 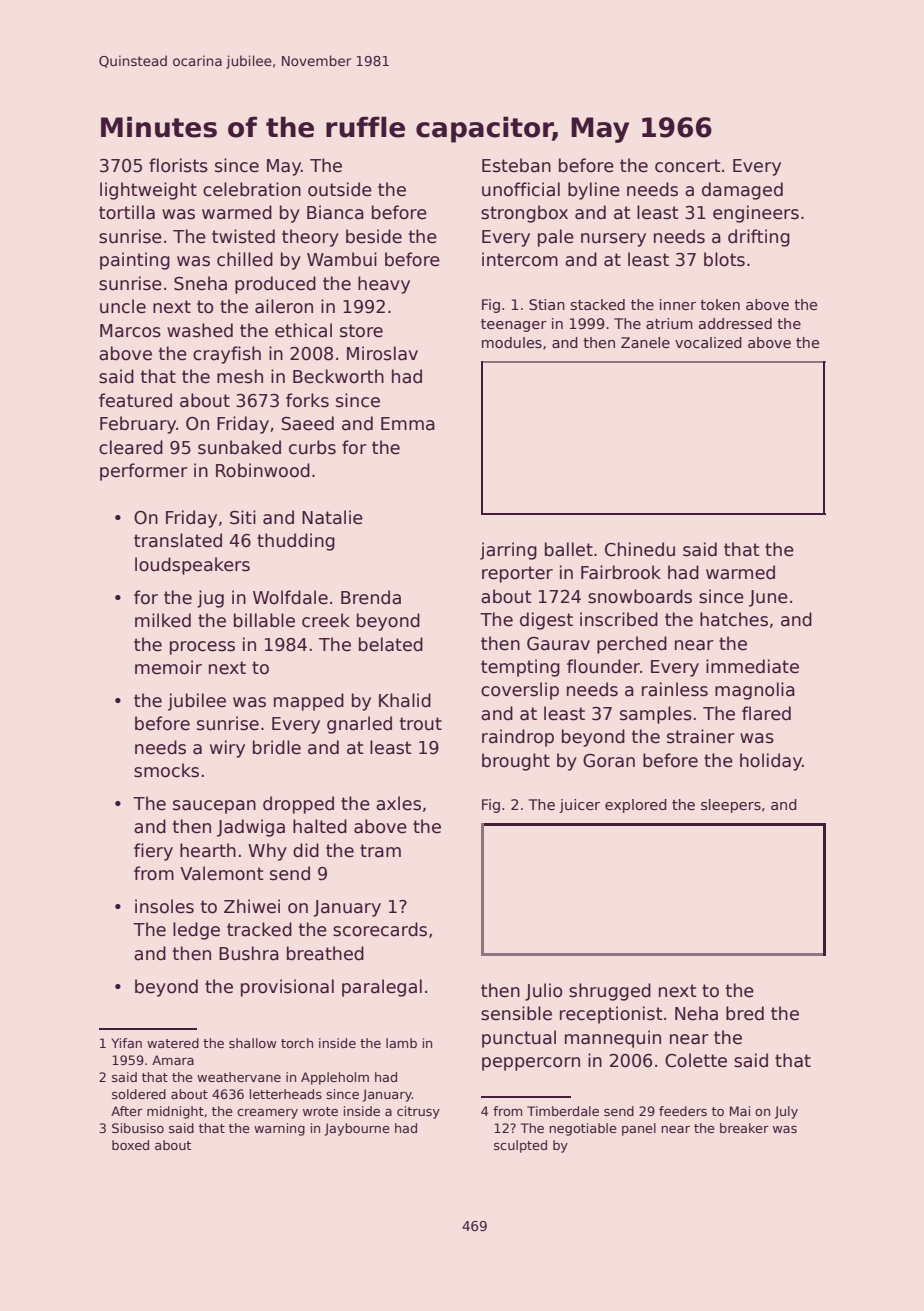 What do you see at coordinates (297, 1043) in the document?
I see `torch` at bounding box center [297, 1043].
